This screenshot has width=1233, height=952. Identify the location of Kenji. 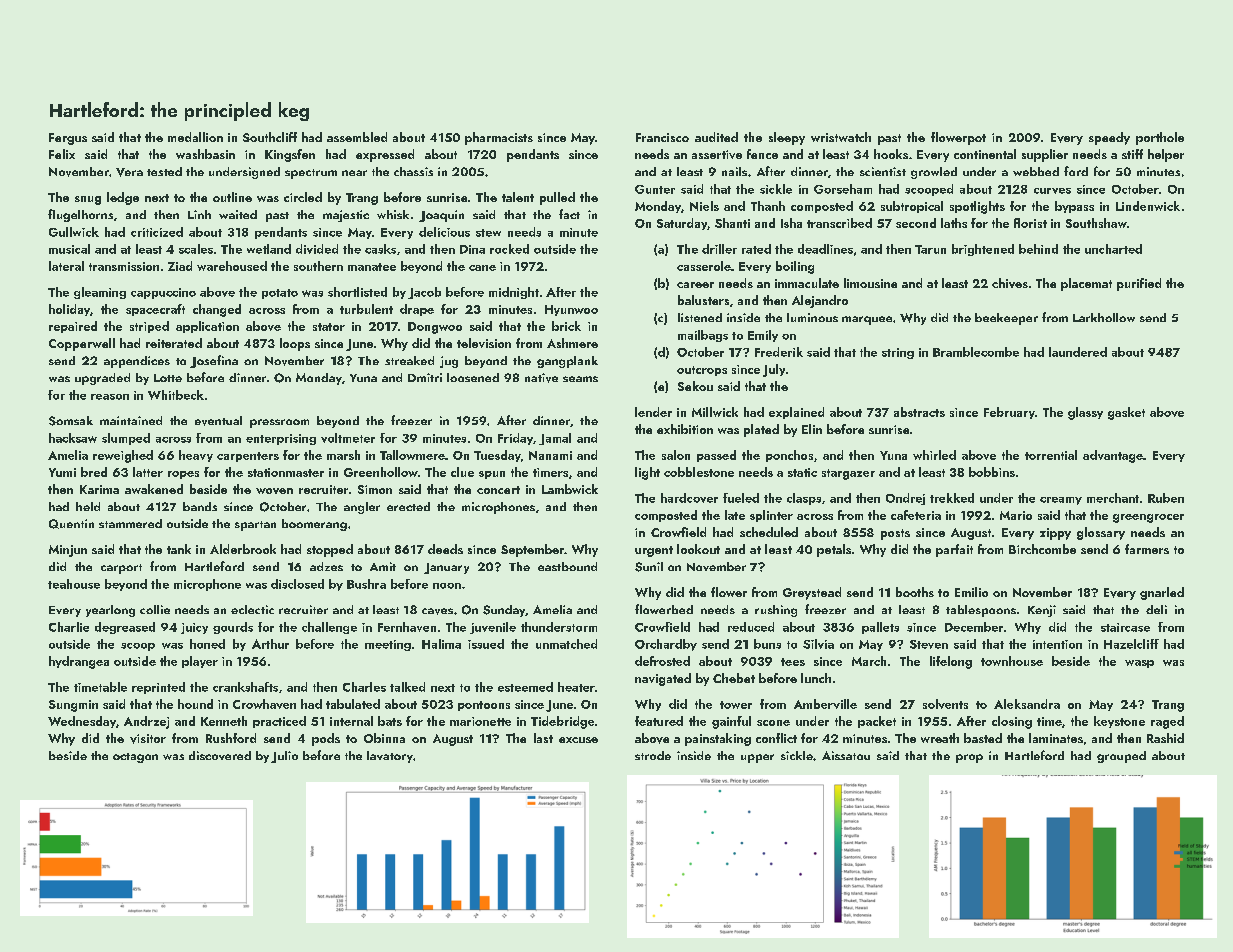
(1042, 611).
